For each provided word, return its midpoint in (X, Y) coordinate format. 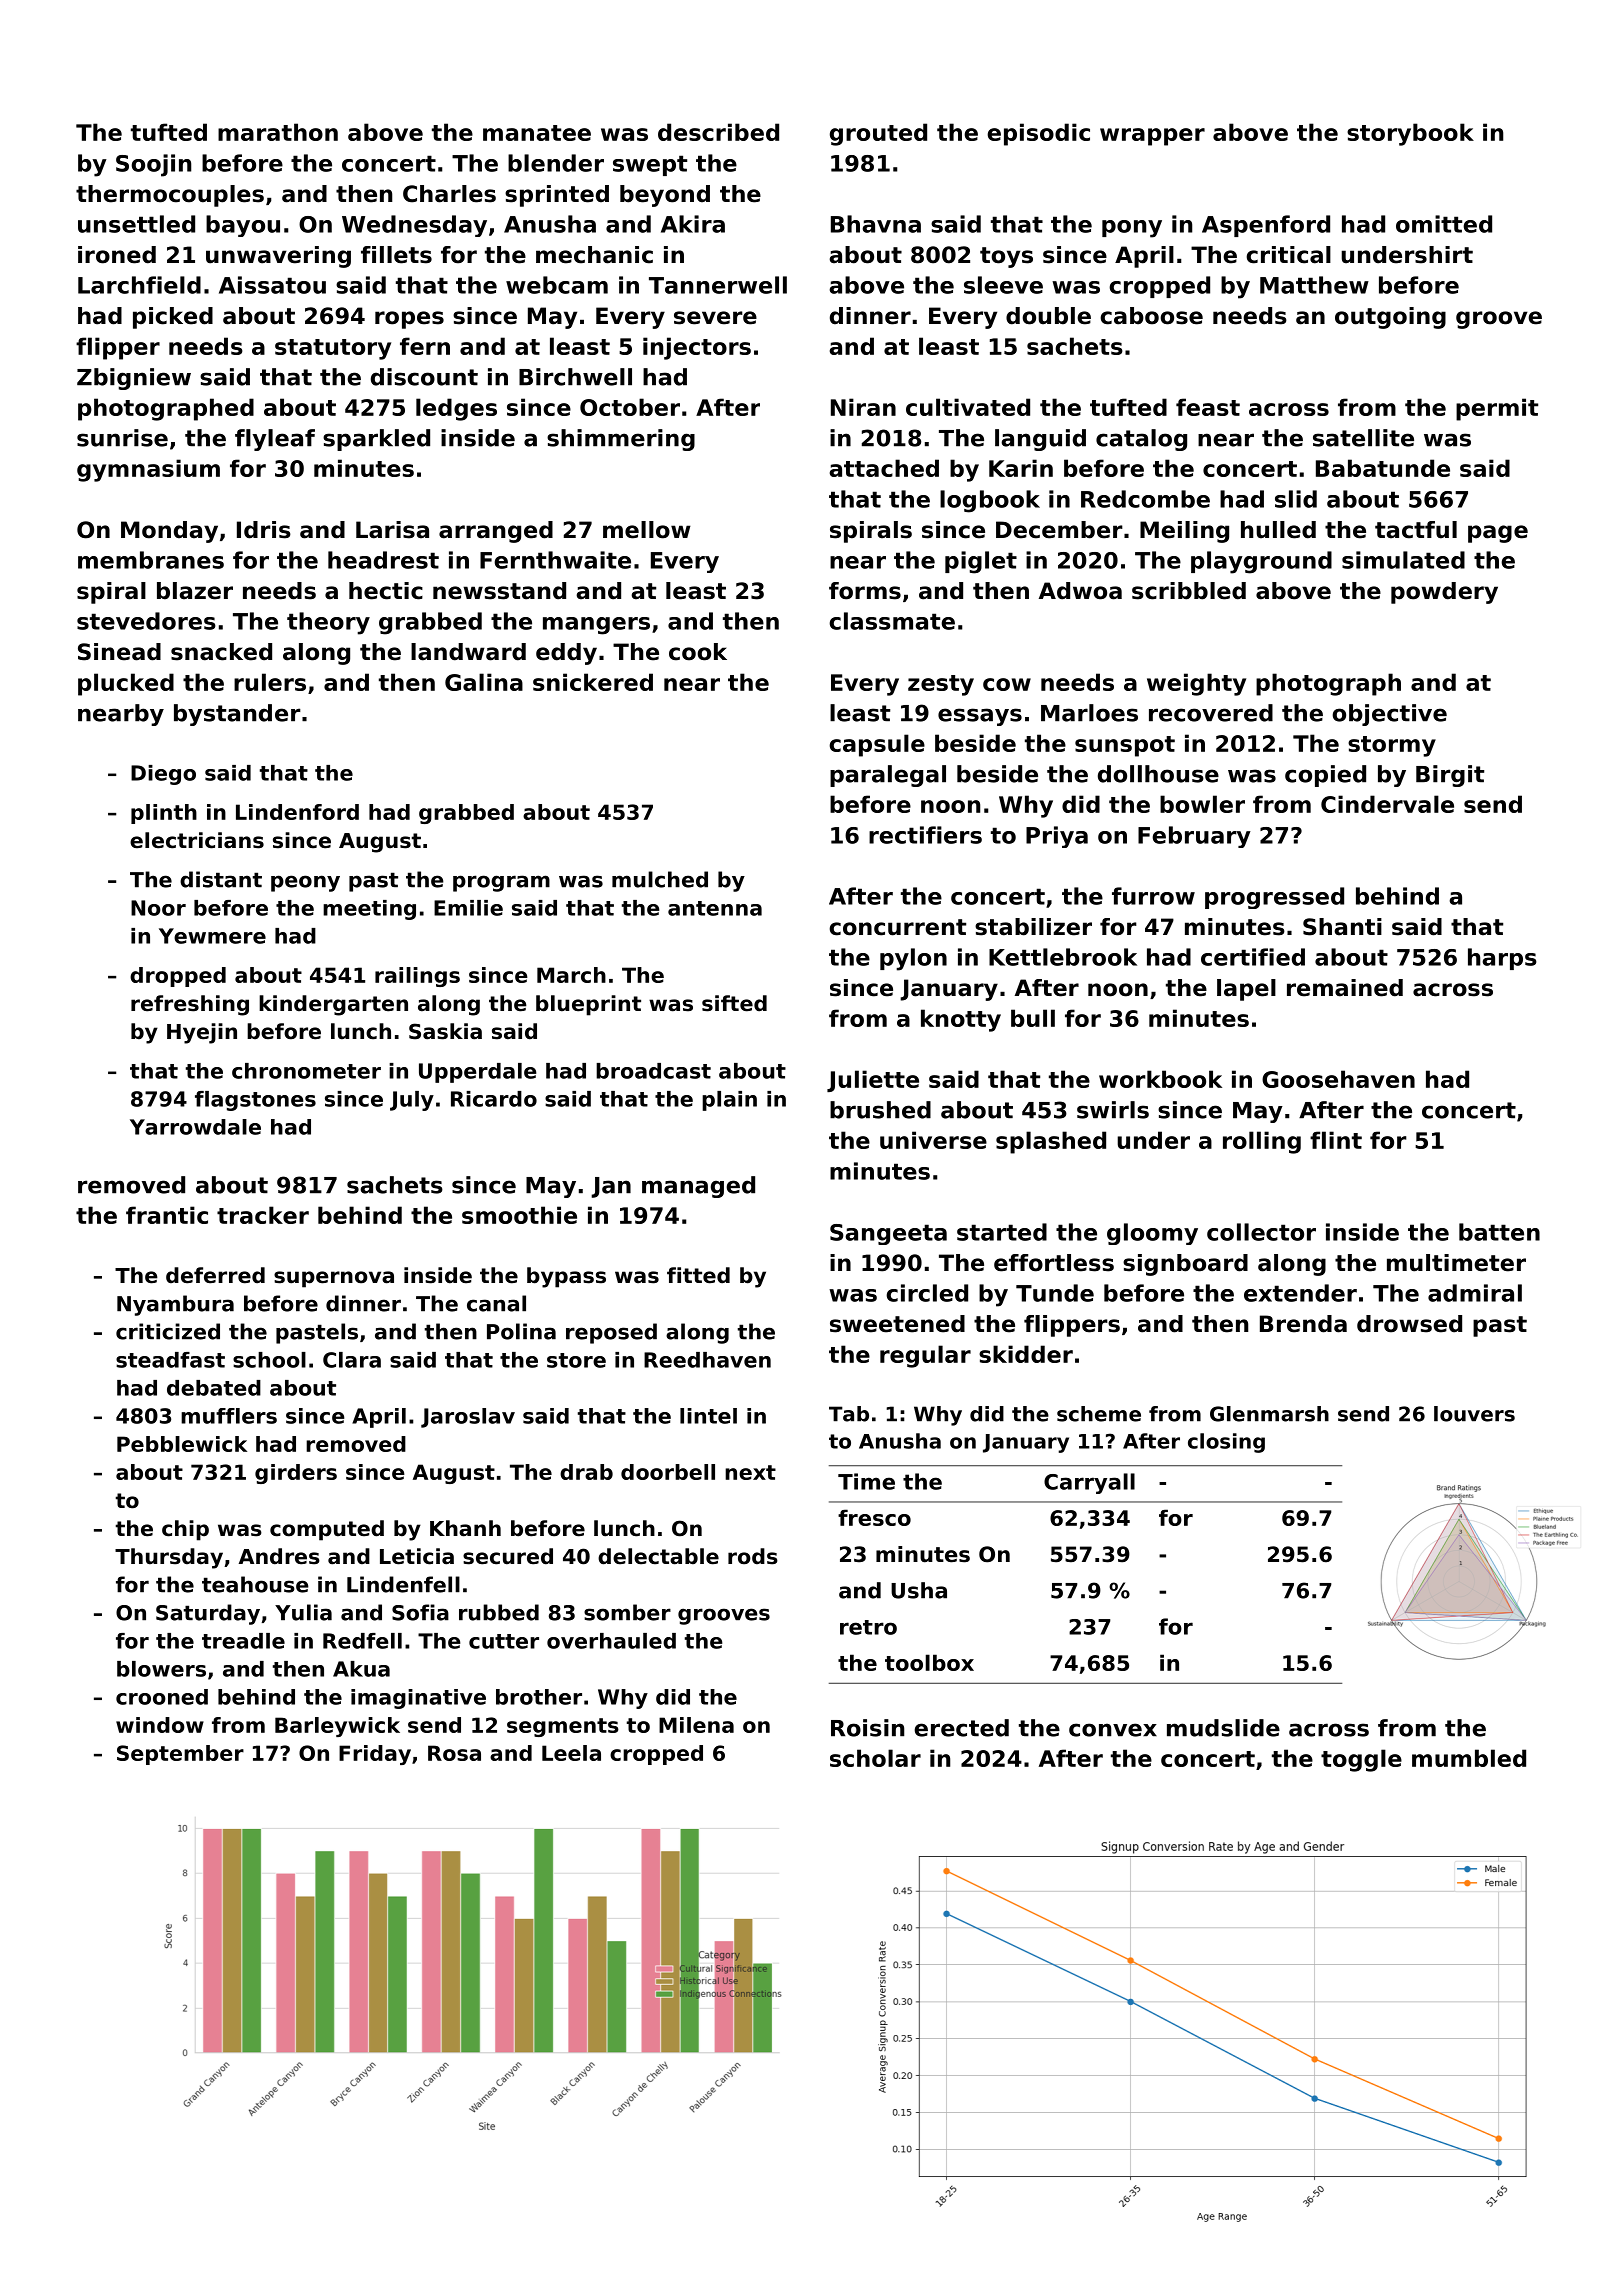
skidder (1026, 1354)
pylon (913, 959)
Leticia (417, 1556)
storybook (1410, 134)
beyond (665, 196)
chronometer (306, 1071)
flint (1336, 1140)
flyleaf (275, 440)
